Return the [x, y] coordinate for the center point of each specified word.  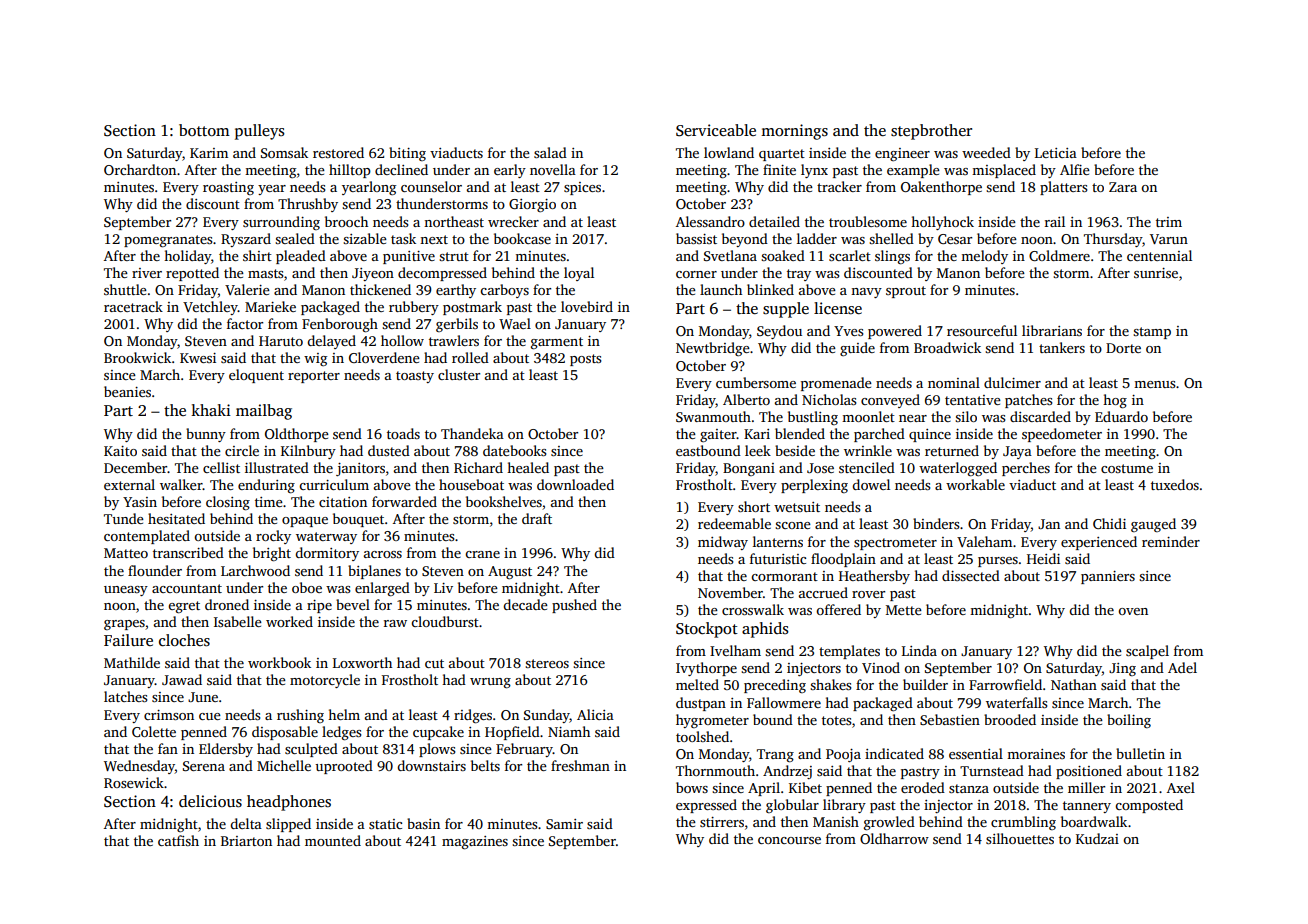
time [269, 502]
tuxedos [1175, 484]
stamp [1152, 333]
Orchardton [140, 169]
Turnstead [992, 770]
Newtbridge [713, 349]
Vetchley [210, 308]
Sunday [547, 716]
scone [793, 525]
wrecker [513, 221]
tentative [973, 400]
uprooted [344, 767]
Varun [1169, 239]
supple [786, 310]
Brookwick [137, 357]
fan [168, 748]
